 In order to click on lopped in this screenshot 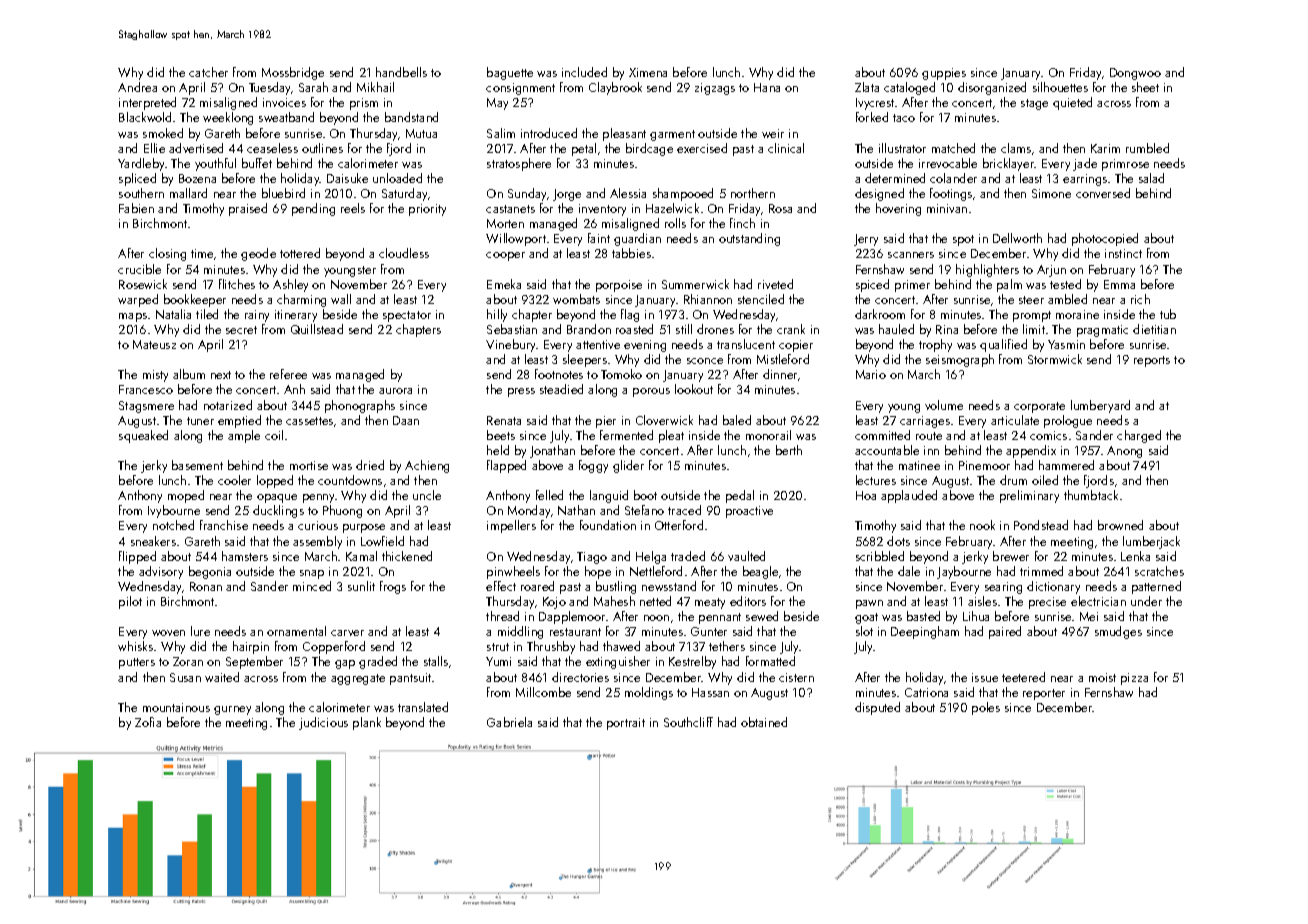, I will do `click(275, 481)`.
